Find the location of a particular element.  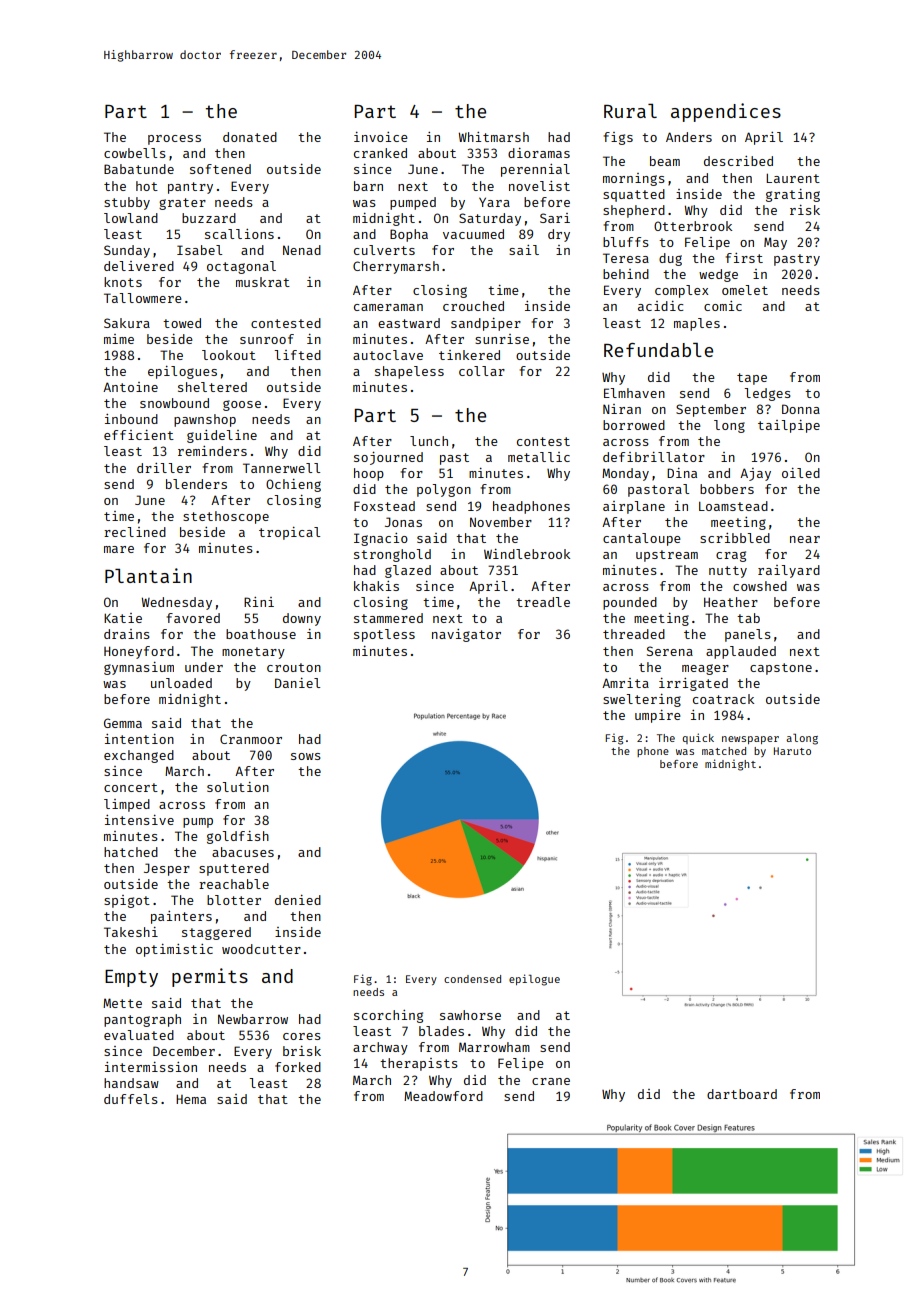

Jonas is located at coordinates (403, 522).
